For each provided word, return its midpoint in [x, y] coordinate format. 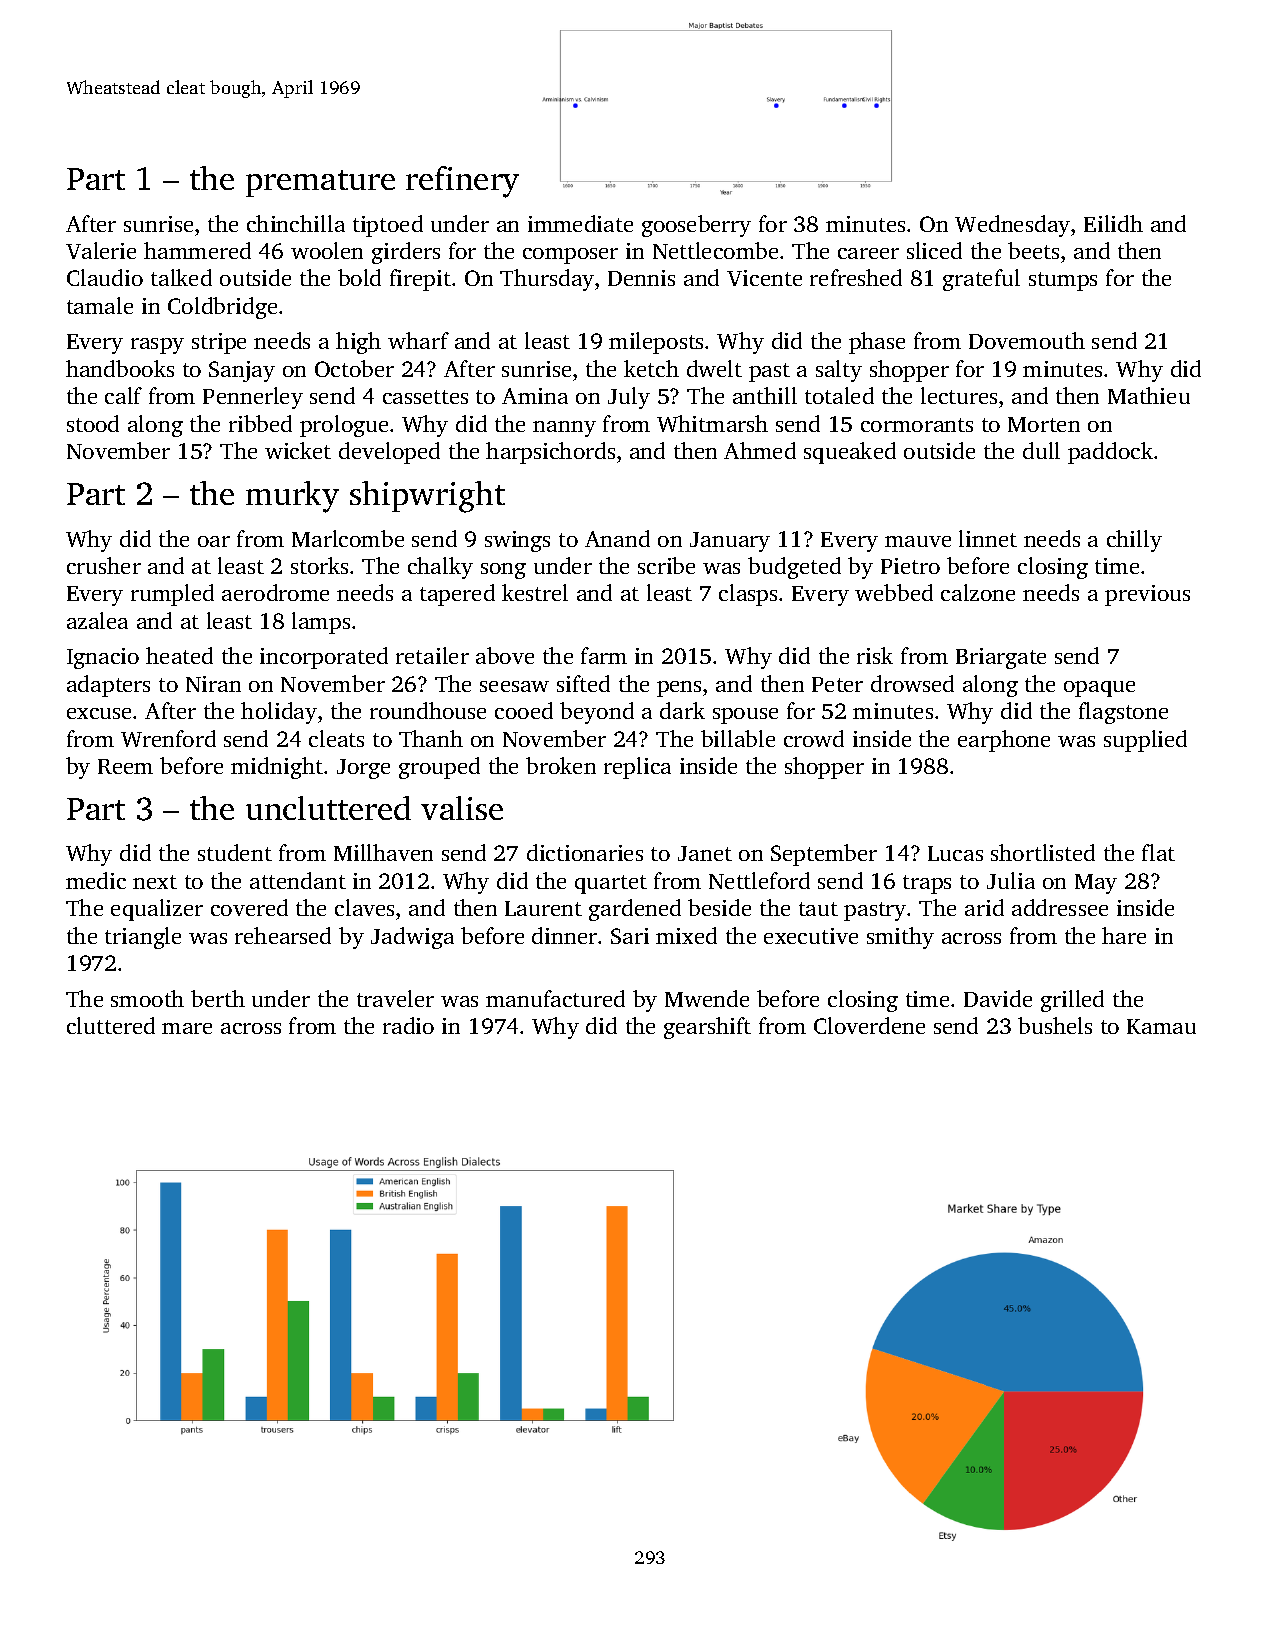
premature [320, 183]
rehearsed [283, 935]
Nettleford [759, 880]
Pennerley [253, 398]
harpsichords [550, 453]
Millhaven [383, 852]
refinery [462, 182]
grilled [1072, 1001]
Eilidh [1113, 223]
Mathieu [1149, 395]
